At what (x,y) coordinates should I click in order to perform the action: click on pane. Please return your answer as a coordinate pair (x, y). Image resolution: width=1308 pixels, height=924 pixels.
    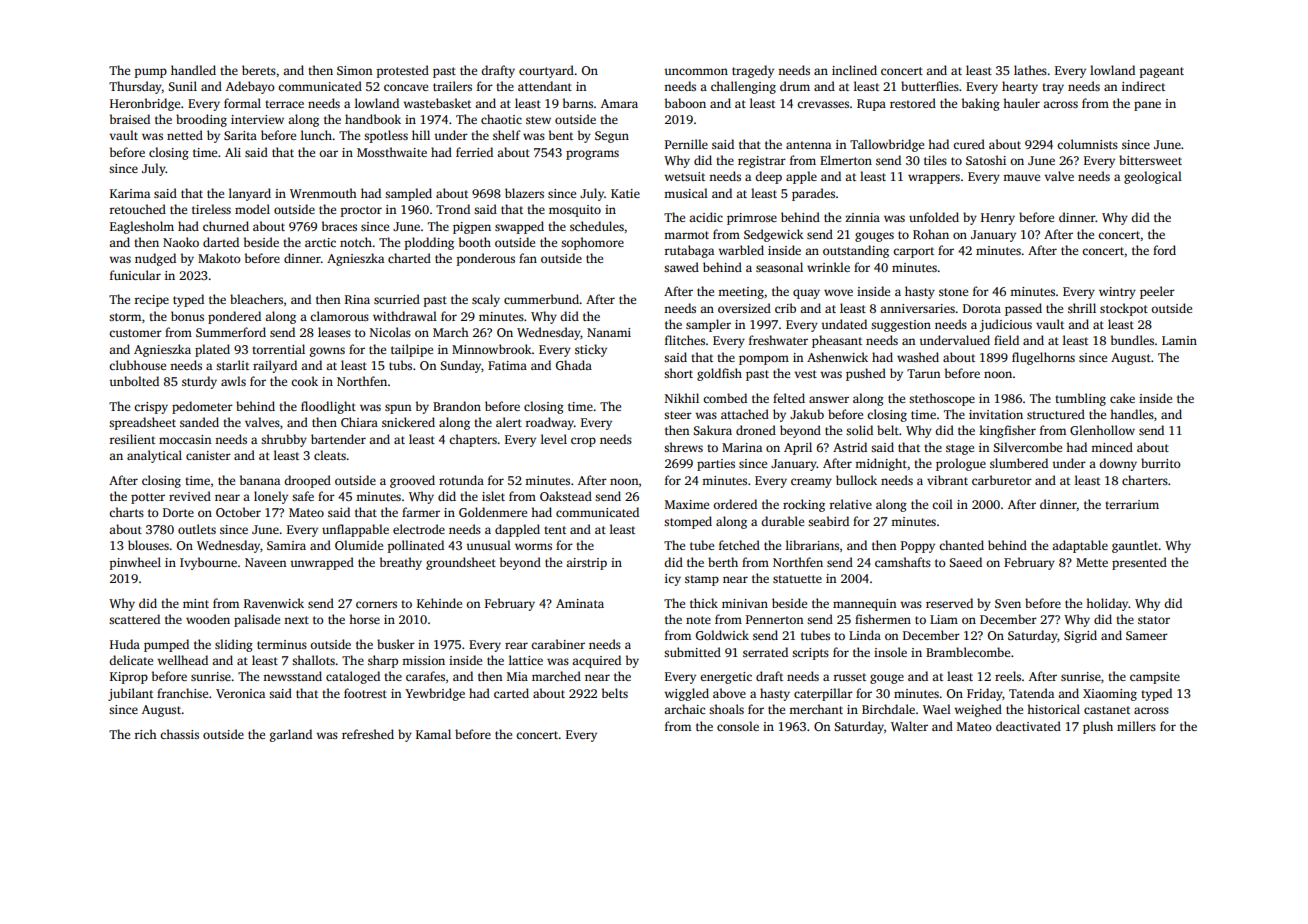
    Looking at the image, I should click on (1147, 106).
